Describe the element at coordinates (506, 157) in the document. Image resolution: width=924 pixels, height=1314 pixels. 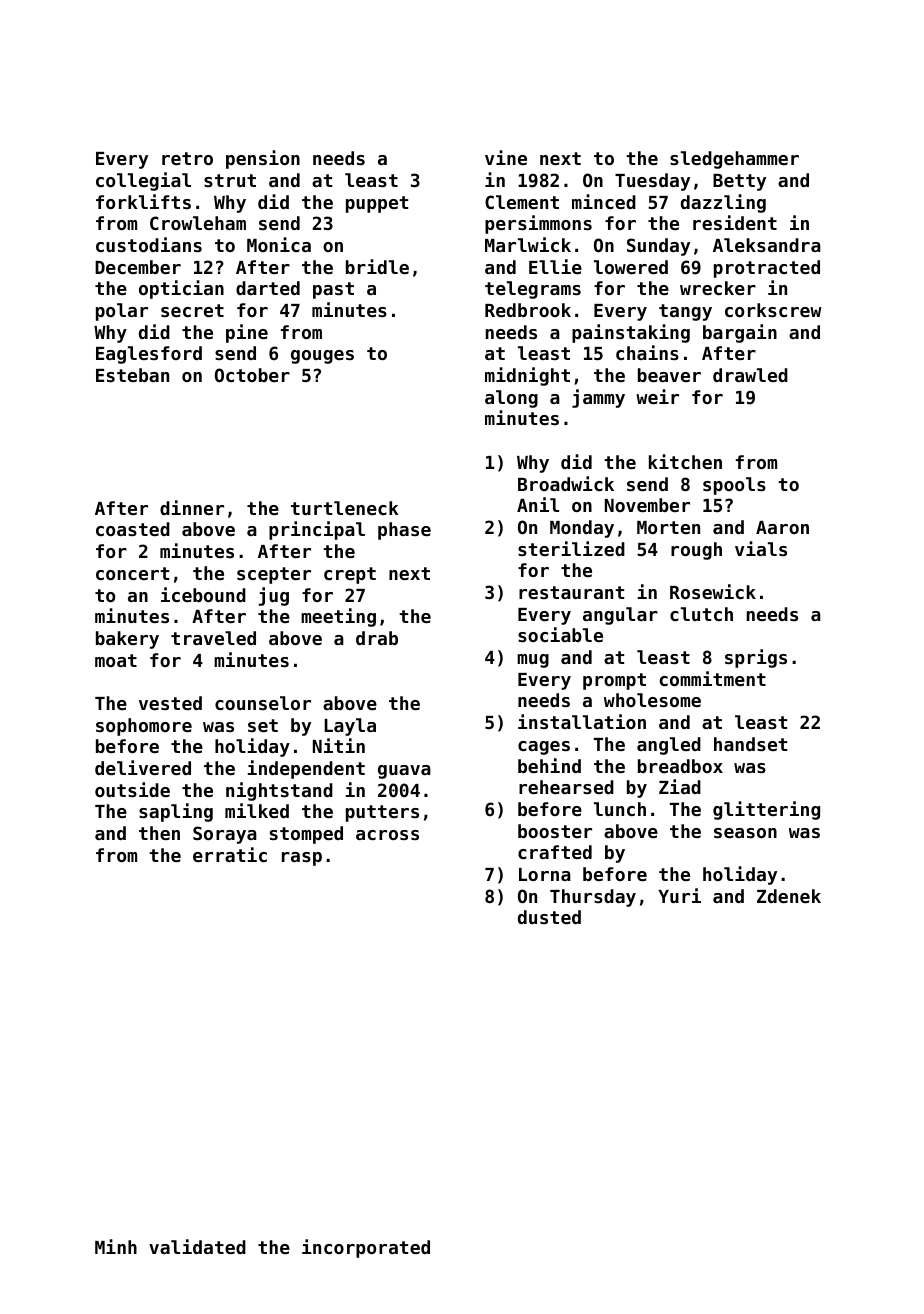
I see `vine` at that location.
